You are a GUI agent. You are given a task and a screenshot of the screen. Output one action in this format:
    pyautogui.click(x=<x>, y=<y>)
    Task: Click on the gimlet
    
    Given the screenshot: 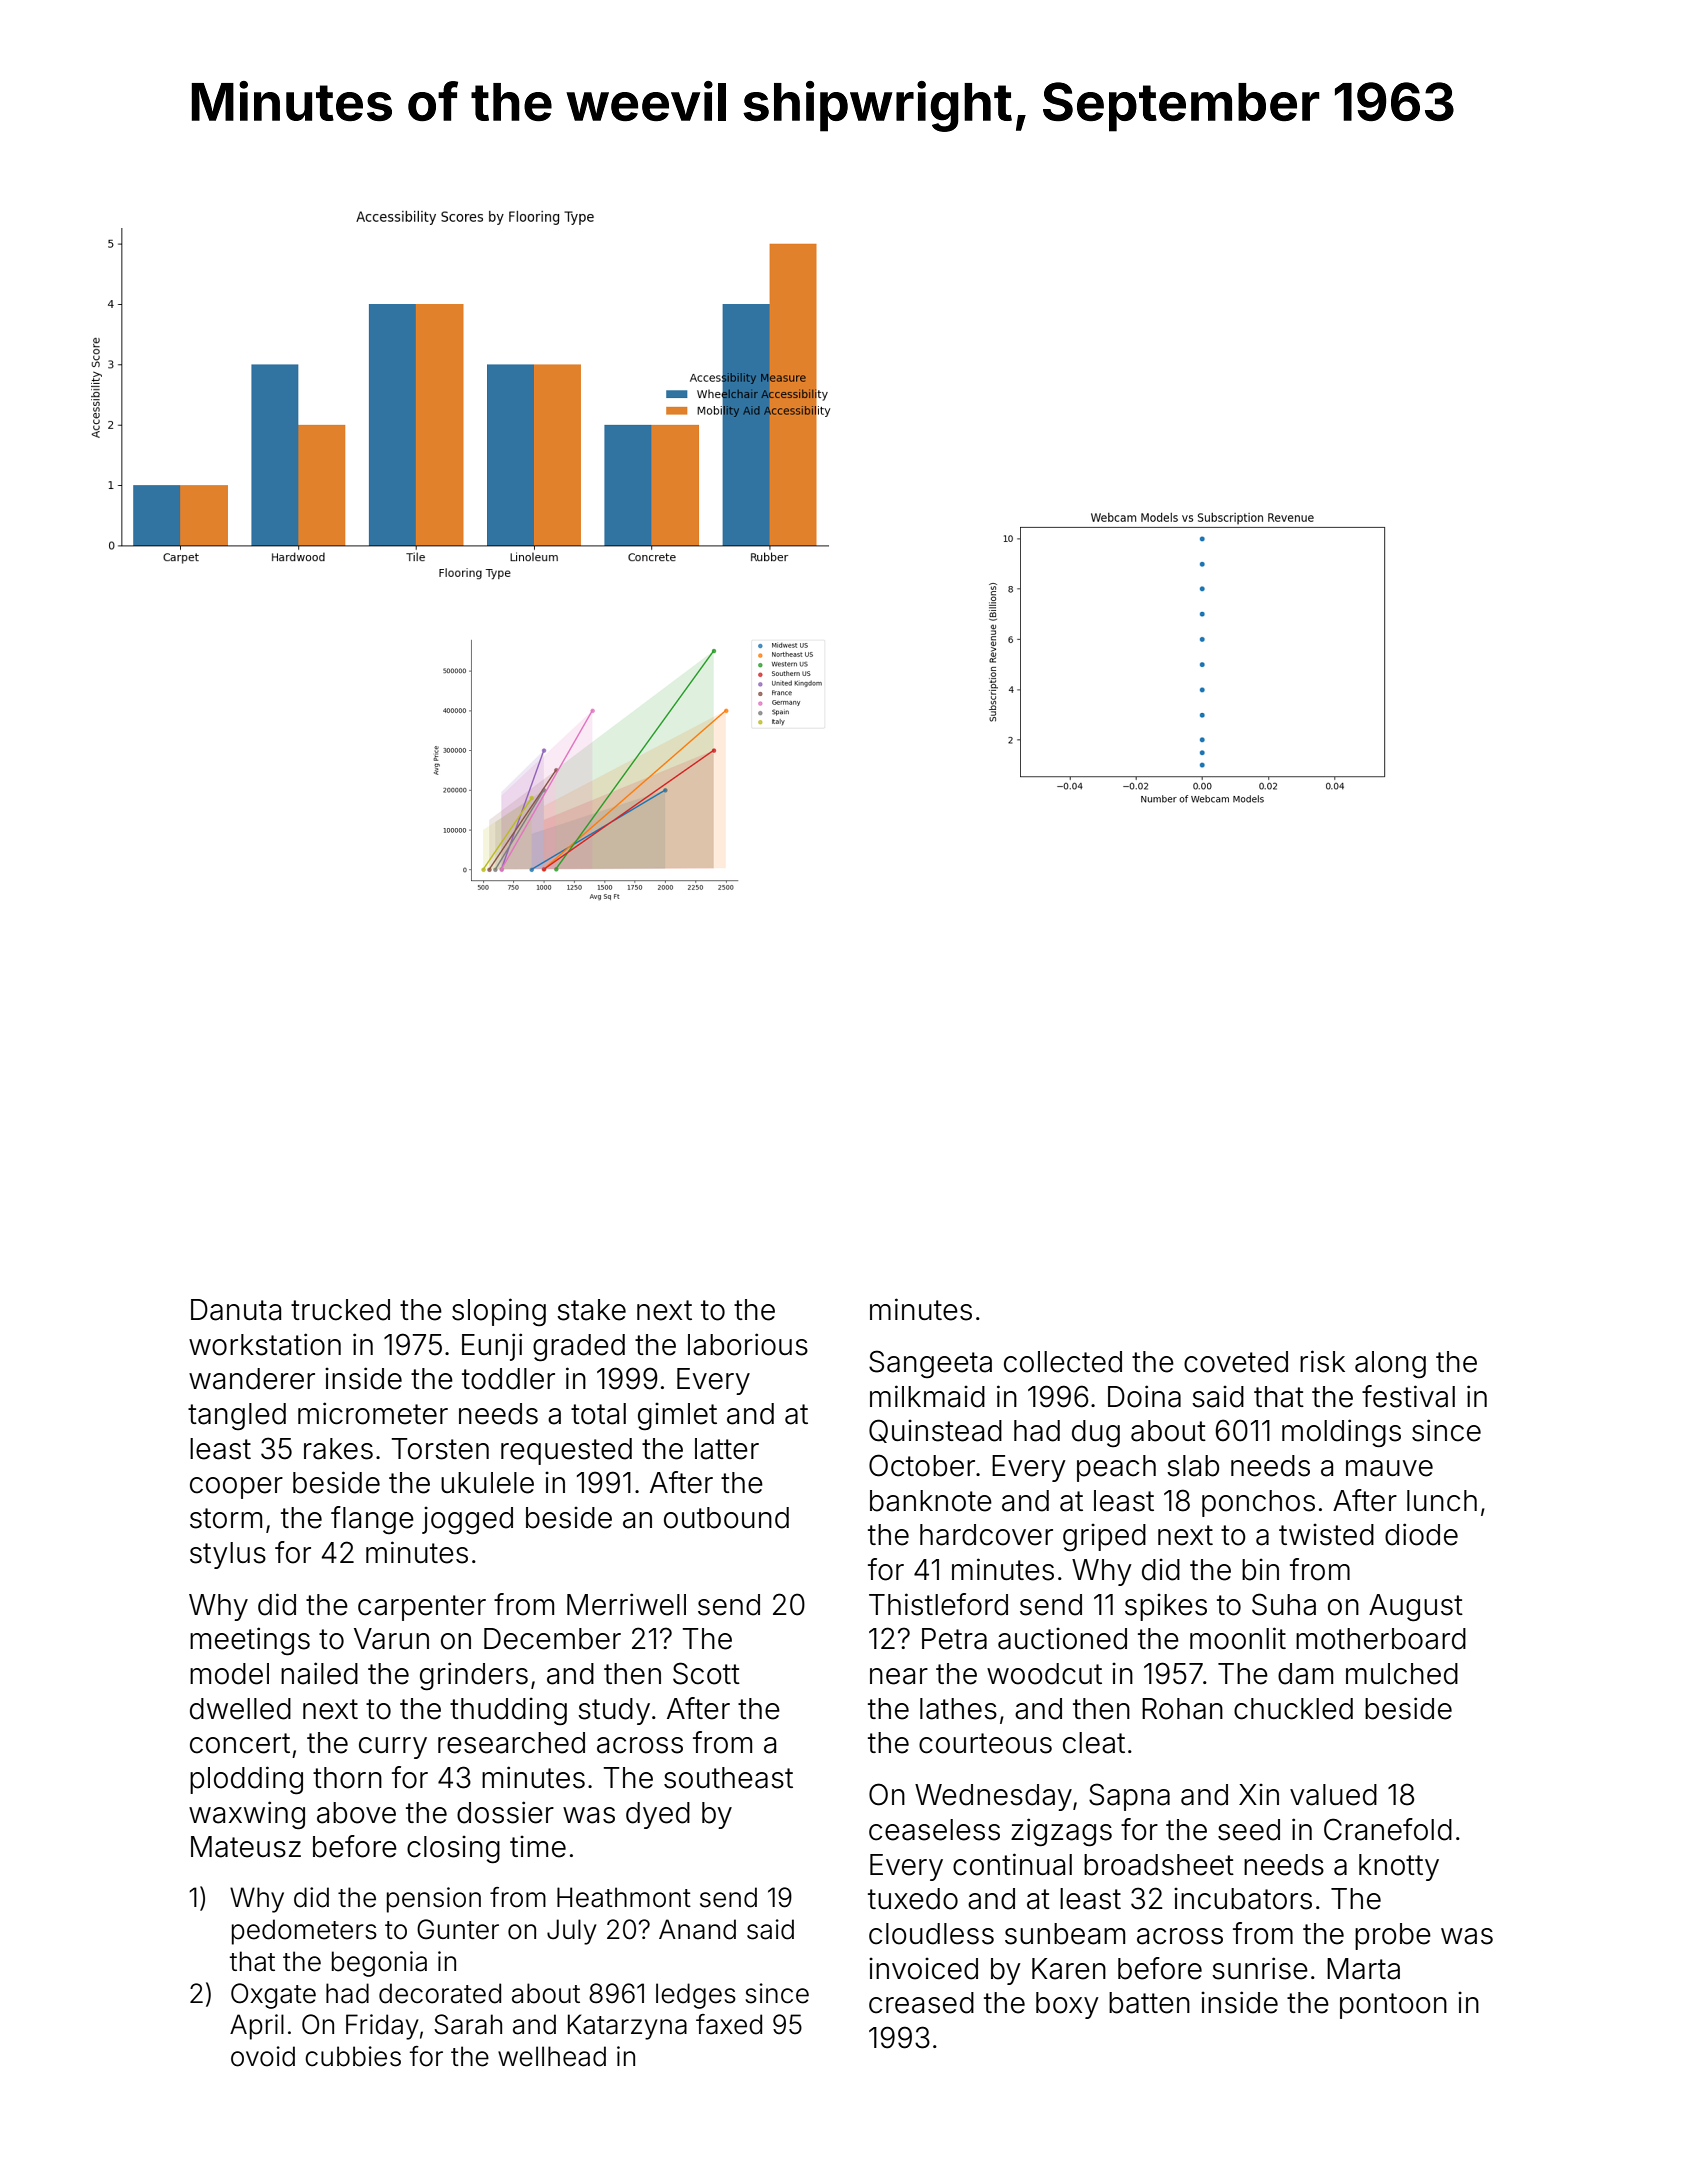 What is the action you would take?
    pyautogui.click(x=677, y=1416)
